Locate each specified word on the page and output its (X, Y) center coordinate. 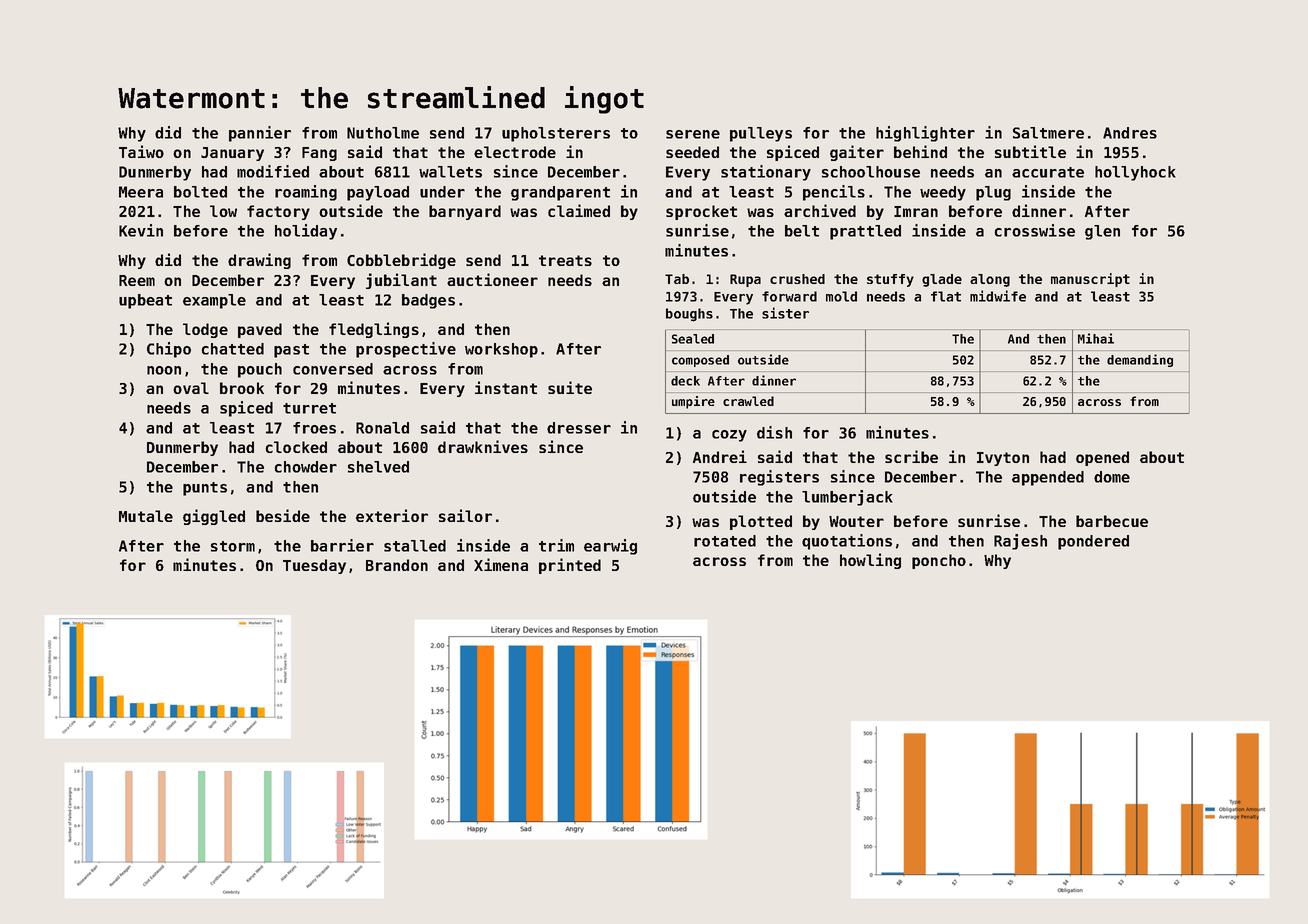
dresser (579, 428)
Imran (916, 211)
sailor (465, 515)
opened (1102, 458)
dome (1112, 477)
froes (314, 428)
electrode (515, 152)
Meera (141, 192)
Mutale (146, 516)
